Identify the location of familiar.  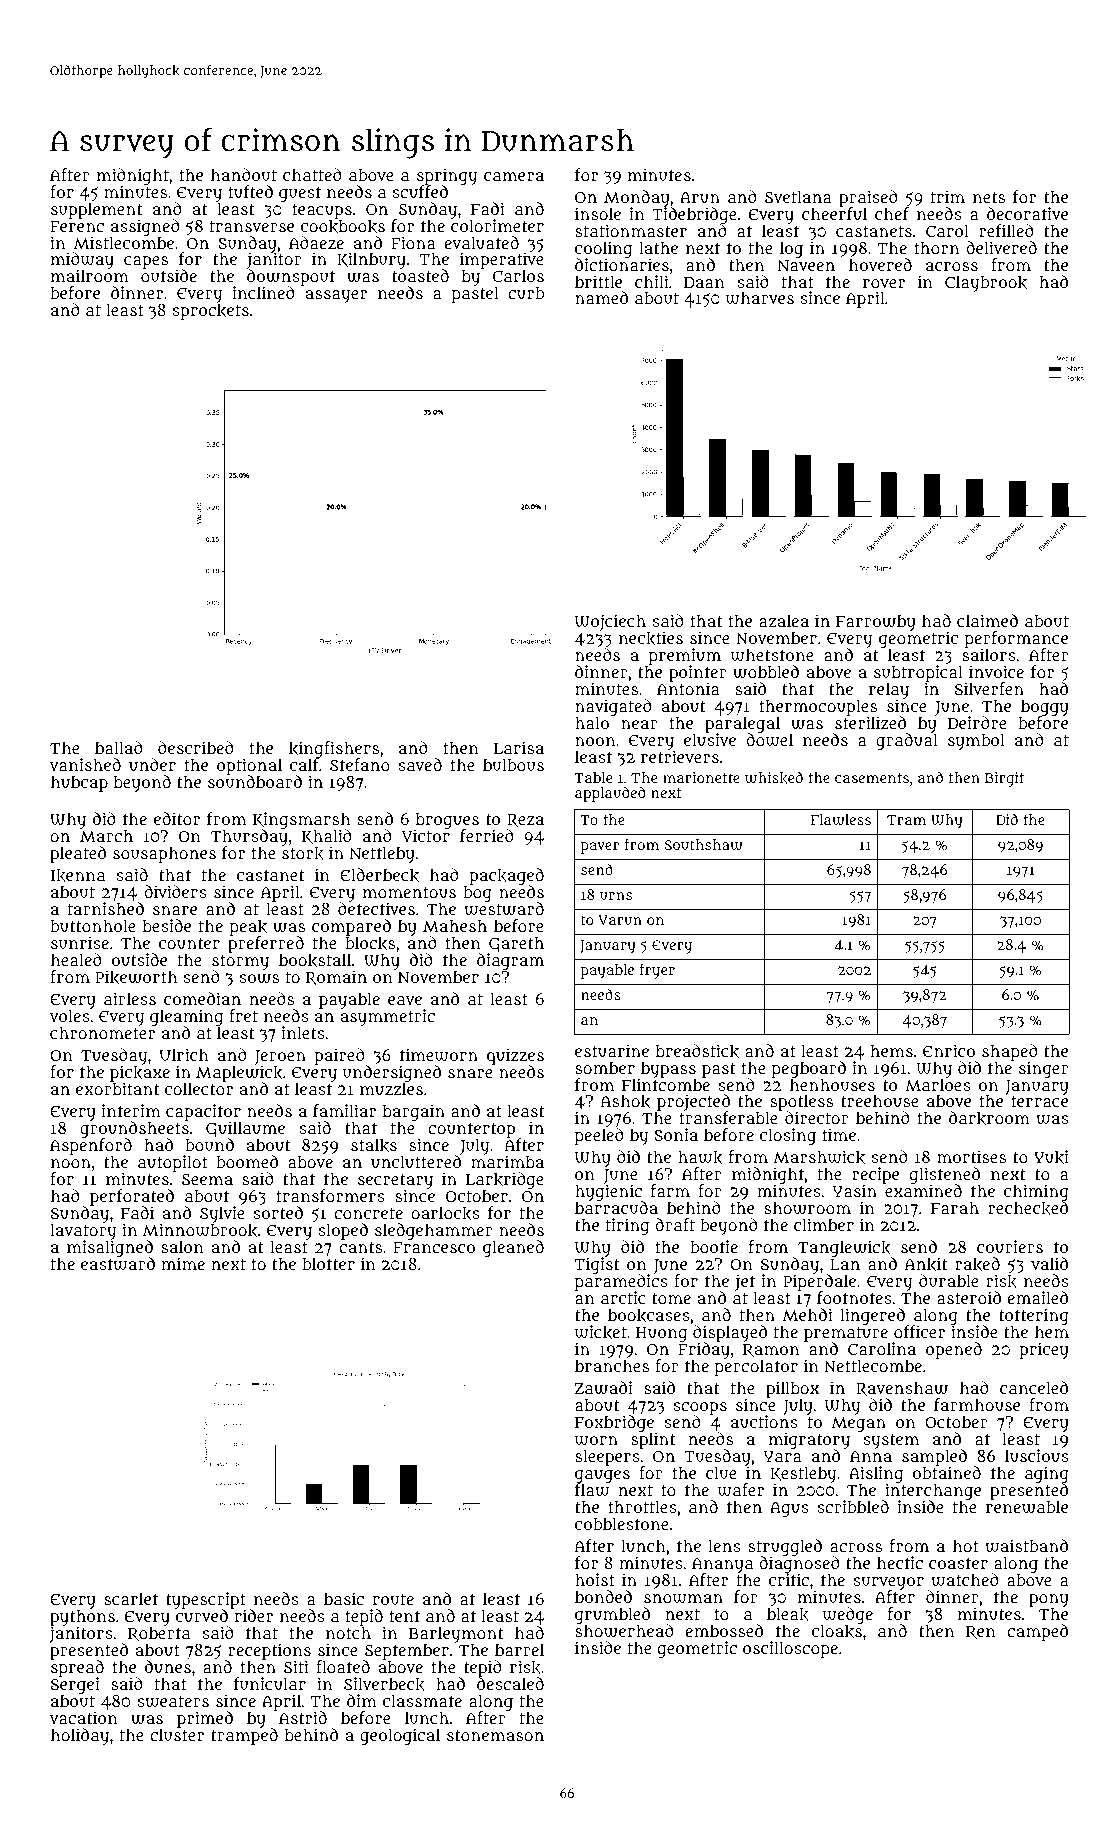
(344, 1110).
